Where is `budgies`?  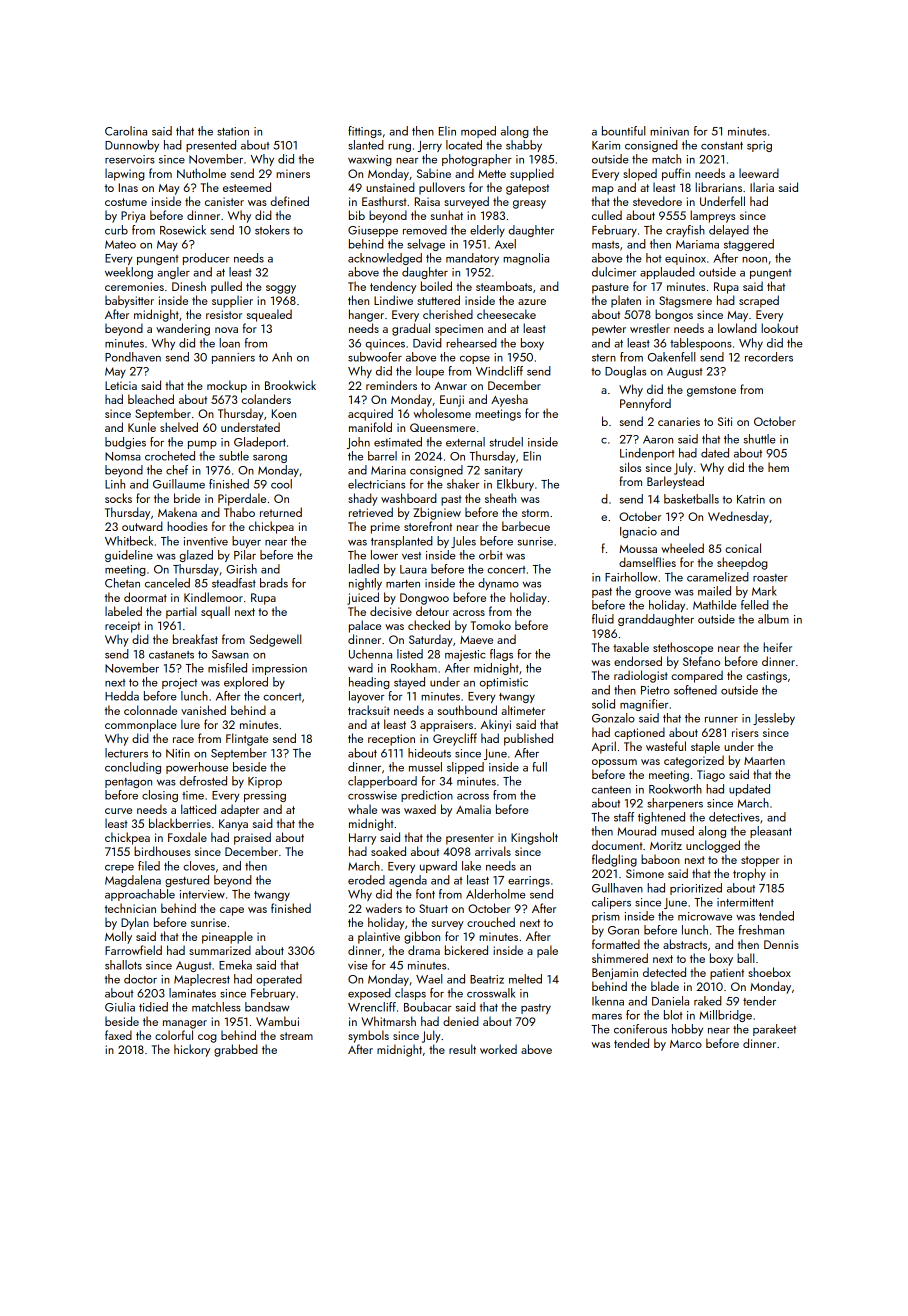
budgies is located at coordinates (125, 443).
